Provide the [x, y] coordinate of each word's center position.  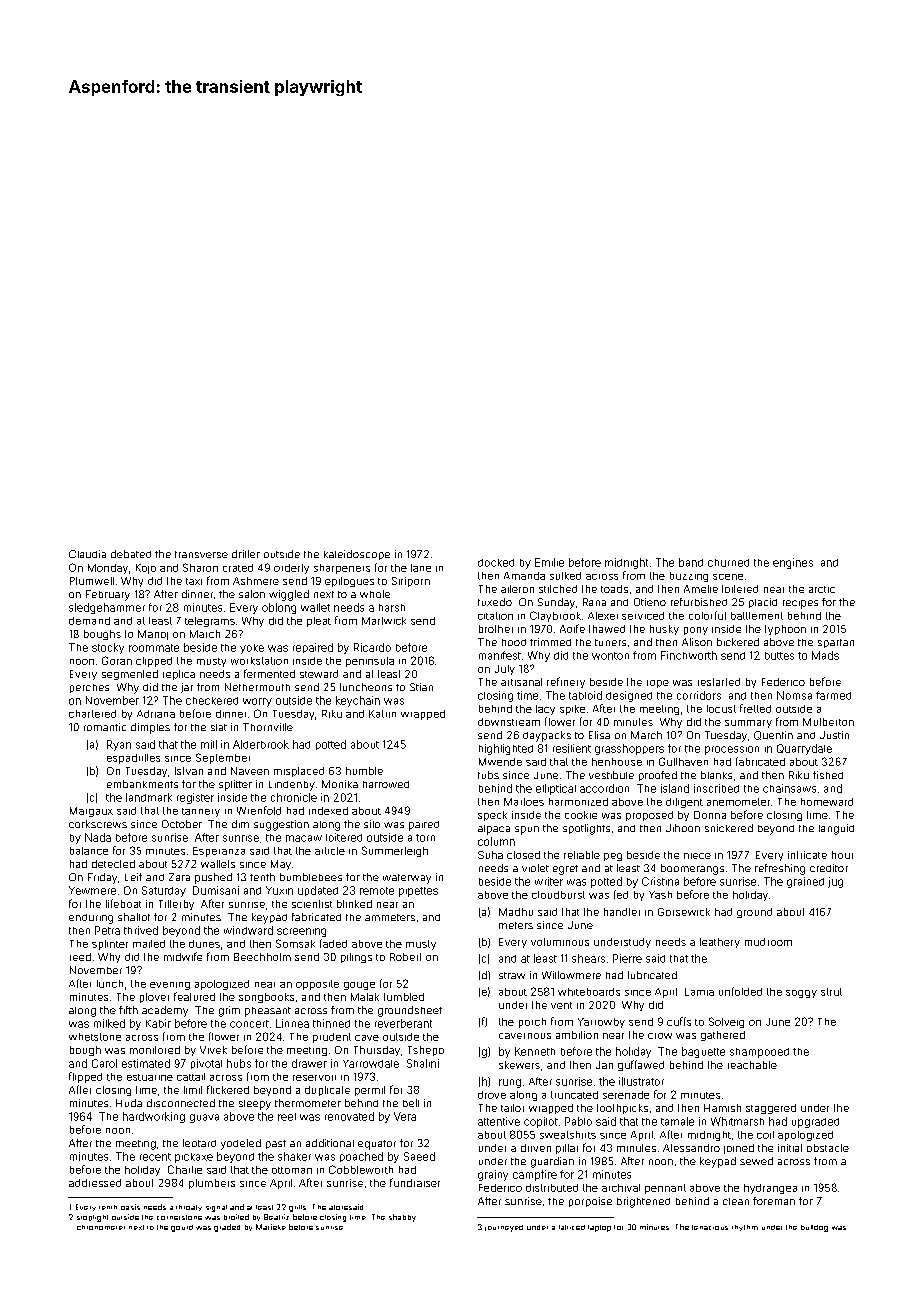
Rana [594, 602]
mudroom [768, 942]
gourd [182, 1228]
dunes [204, 944]
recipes [800, 604]
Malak [365, 997]
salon [252, 594]
